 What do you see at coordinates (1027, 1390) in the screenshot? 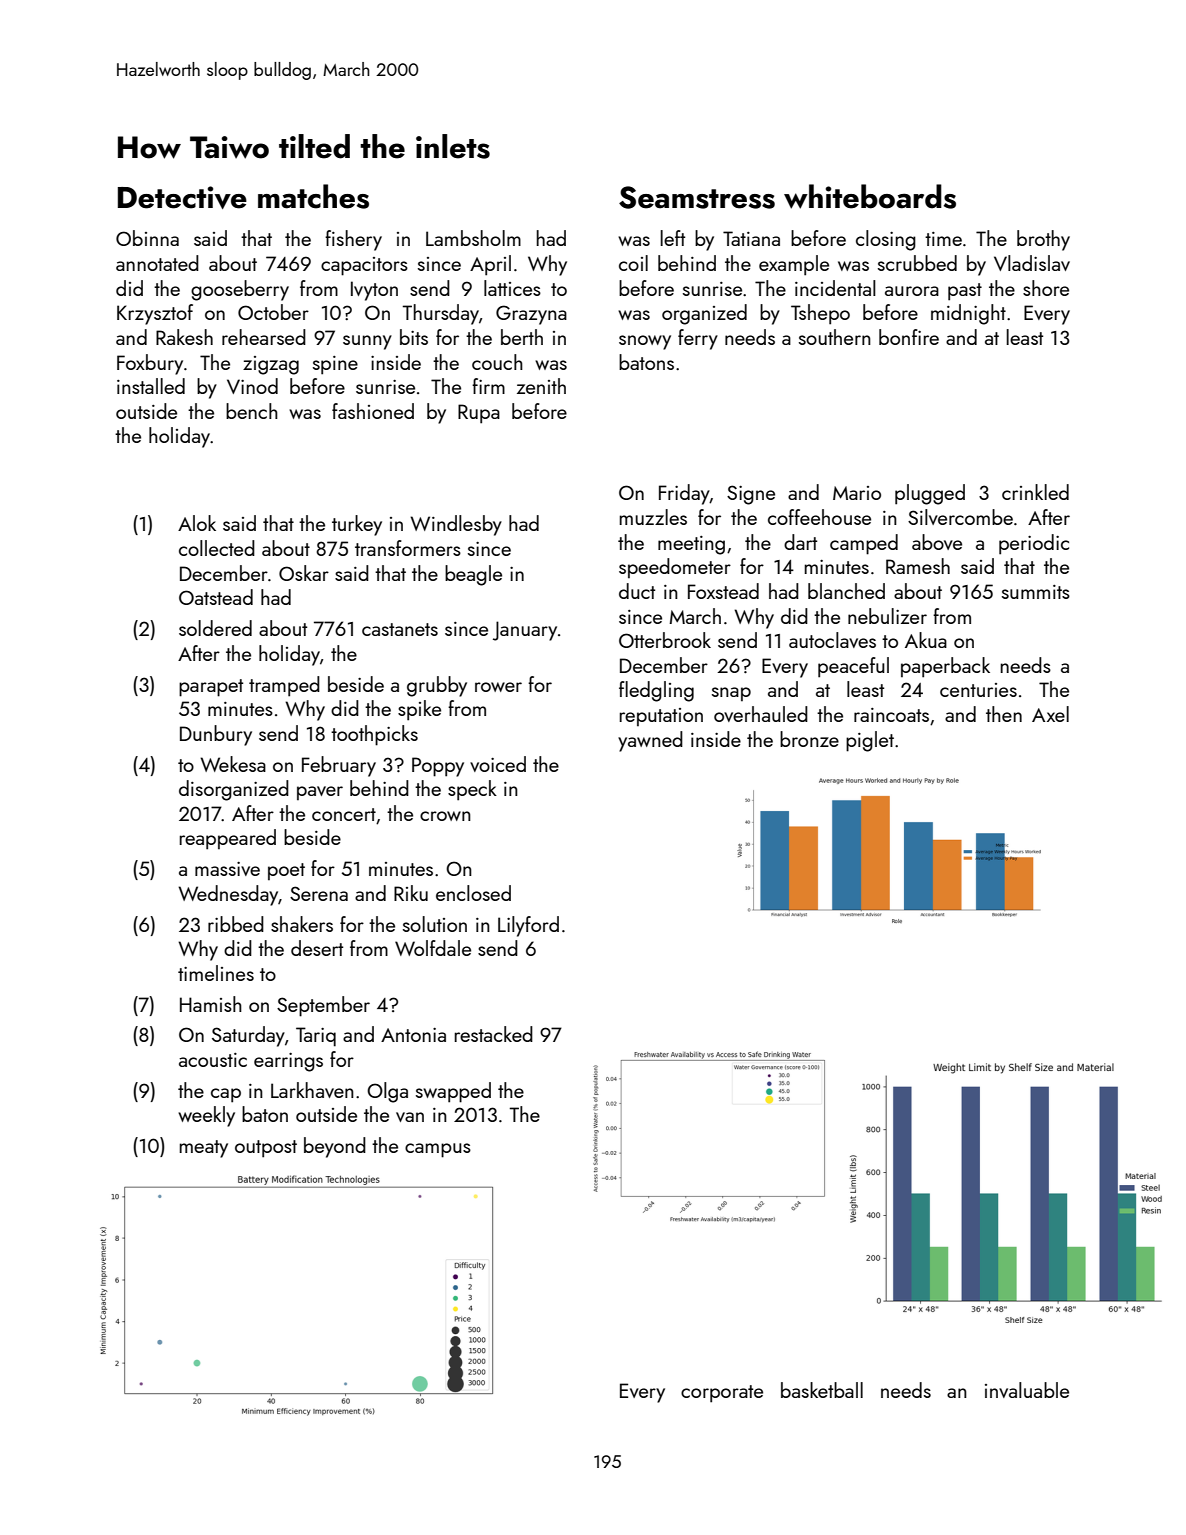
I see `invaluable` at bounding box center [1027, 1390].
